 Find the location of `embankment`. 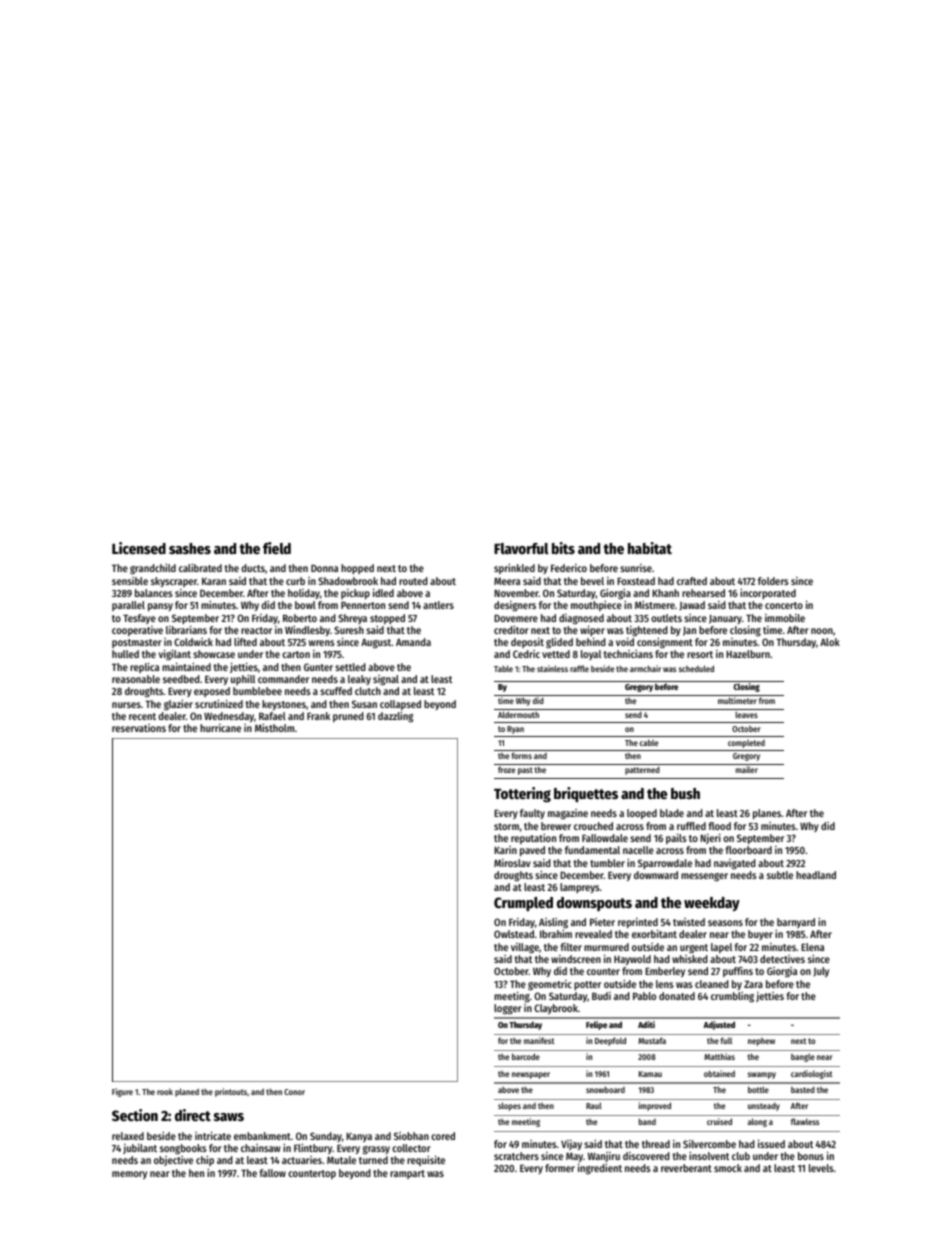

embankment is located at coordinates (262, 1136).
